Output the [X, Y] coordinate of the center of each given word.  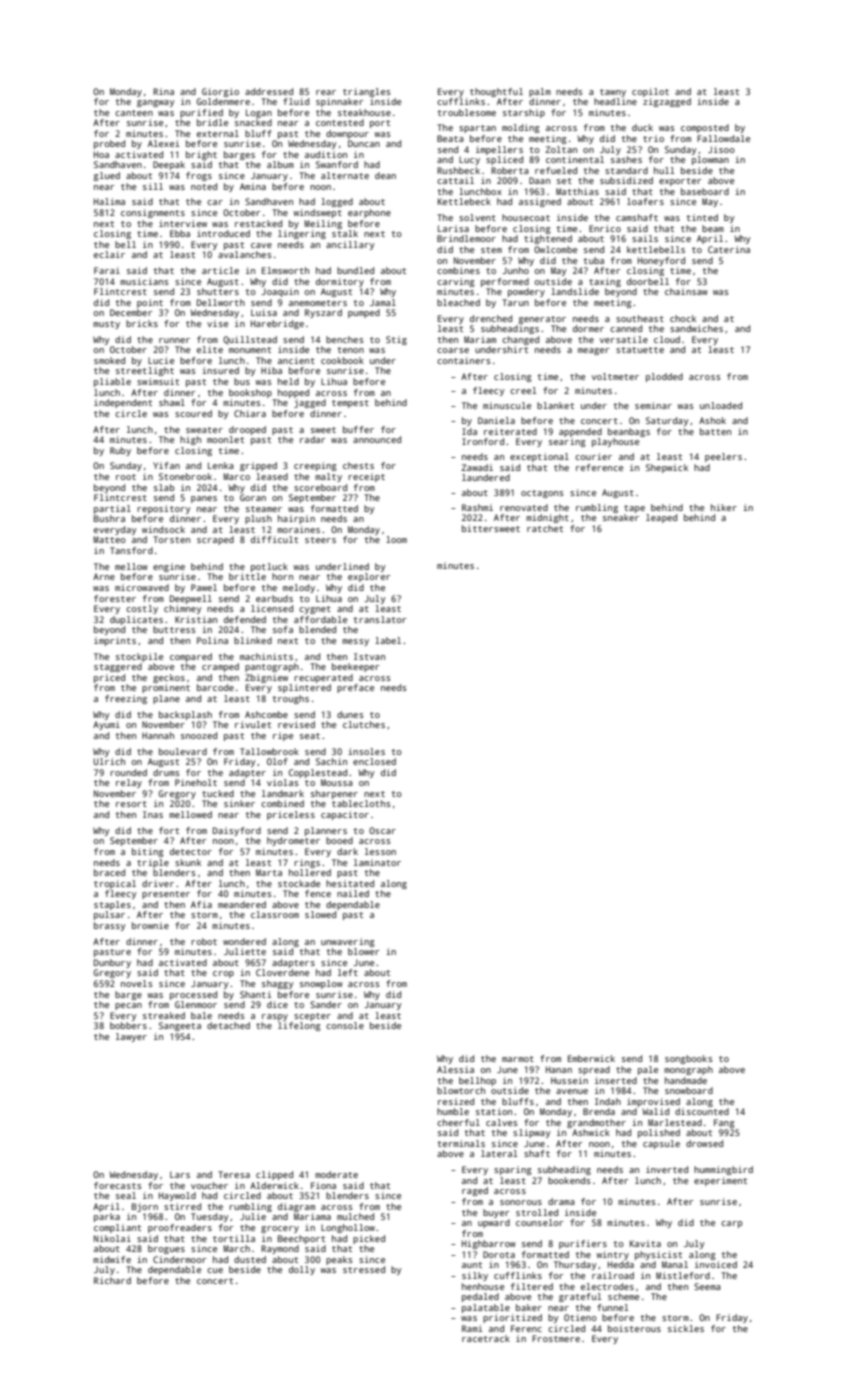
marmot [518, 1059]
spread [594, 1070]
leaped [661, 518]
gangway [155, 103]
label [388, 640]
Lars [180, 1174]
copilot [650, 92]
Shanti [256, 994]
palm [540, 92]
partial [112, 509]
